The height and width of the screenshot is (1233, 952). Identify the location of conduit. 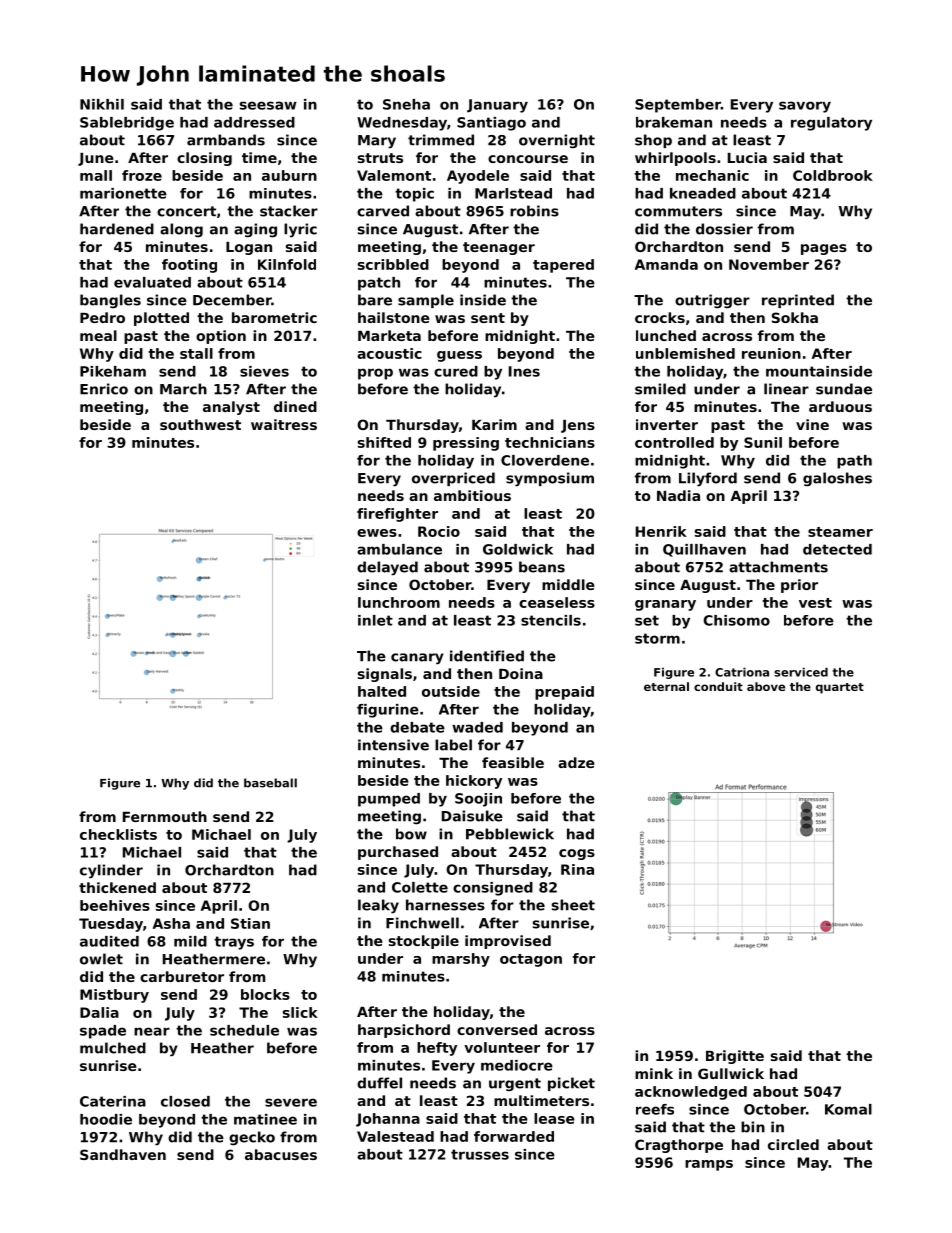
(718, 686).
